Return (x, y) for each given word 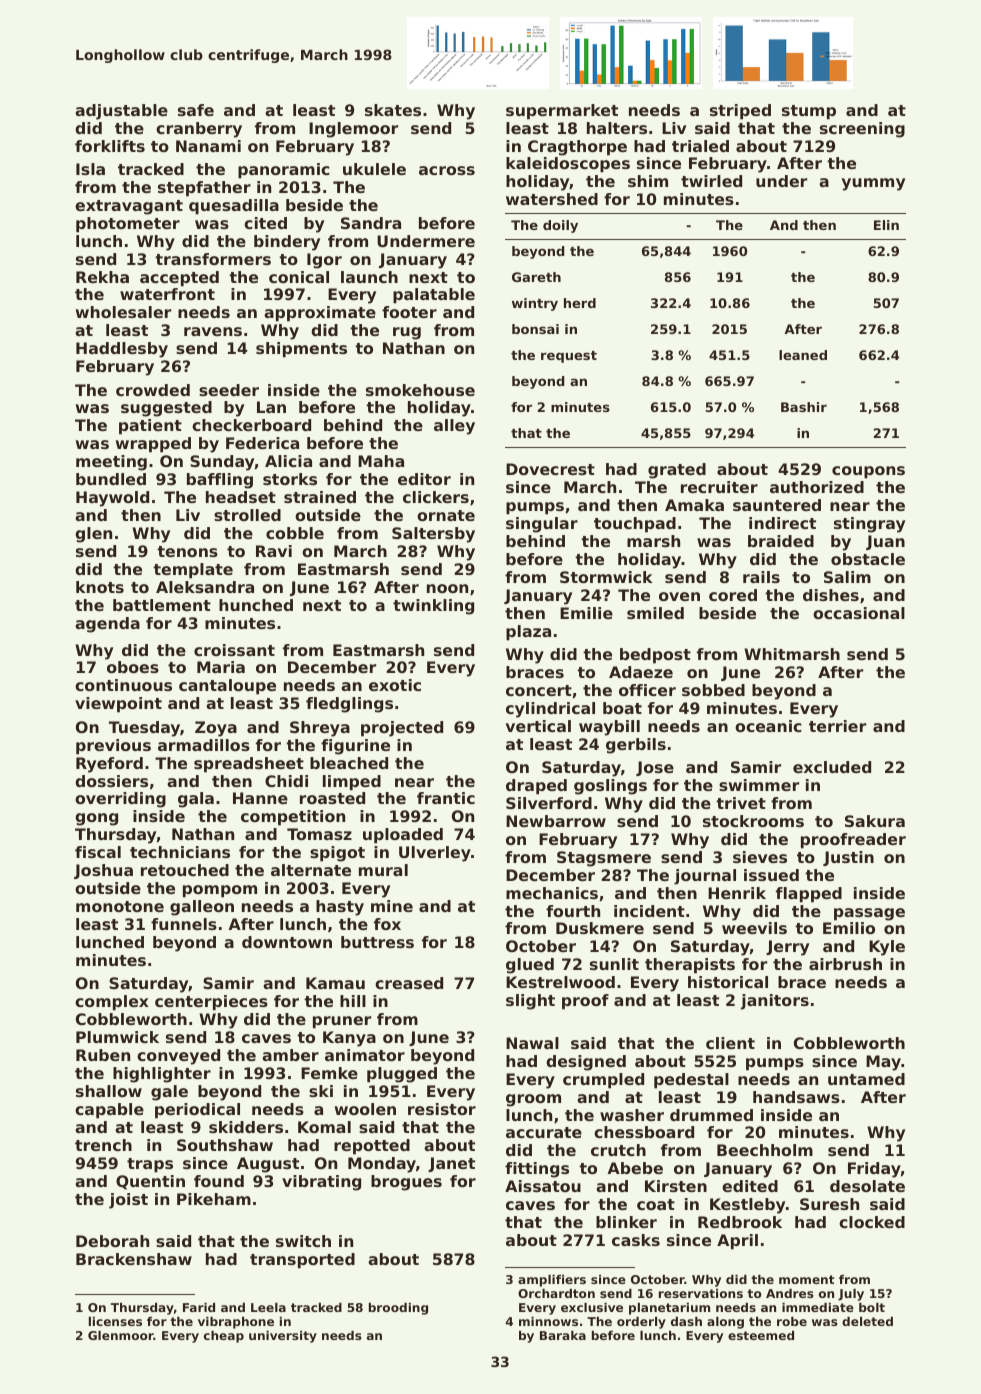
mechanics (552, 893)
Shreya (320, 729)
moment (806, 1279)
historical (728, 982)
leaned (803, 355)
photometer (128, 225)
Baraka (563, 1335)
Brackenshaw (134, 1259)
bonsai (535, 329)
